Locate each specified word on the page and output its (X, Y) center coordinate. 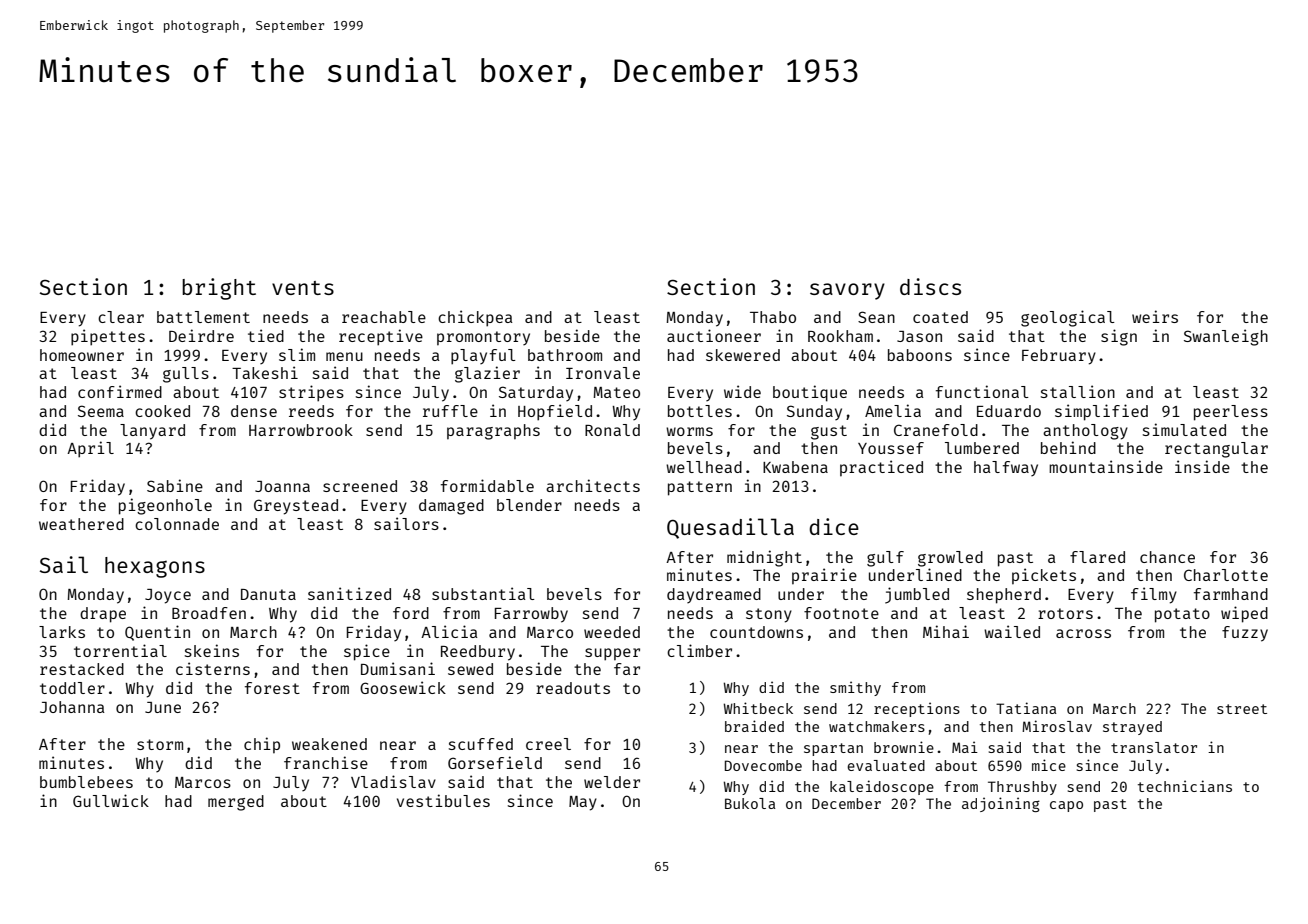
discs (930, 286)
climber (699, 650)
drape (103, 615)
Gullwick (111, 800)
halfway (1006, 468)
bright (219, 289)
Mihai (946, 631)
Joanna (282, 486)
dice (834, 526)
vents (303, 288)
